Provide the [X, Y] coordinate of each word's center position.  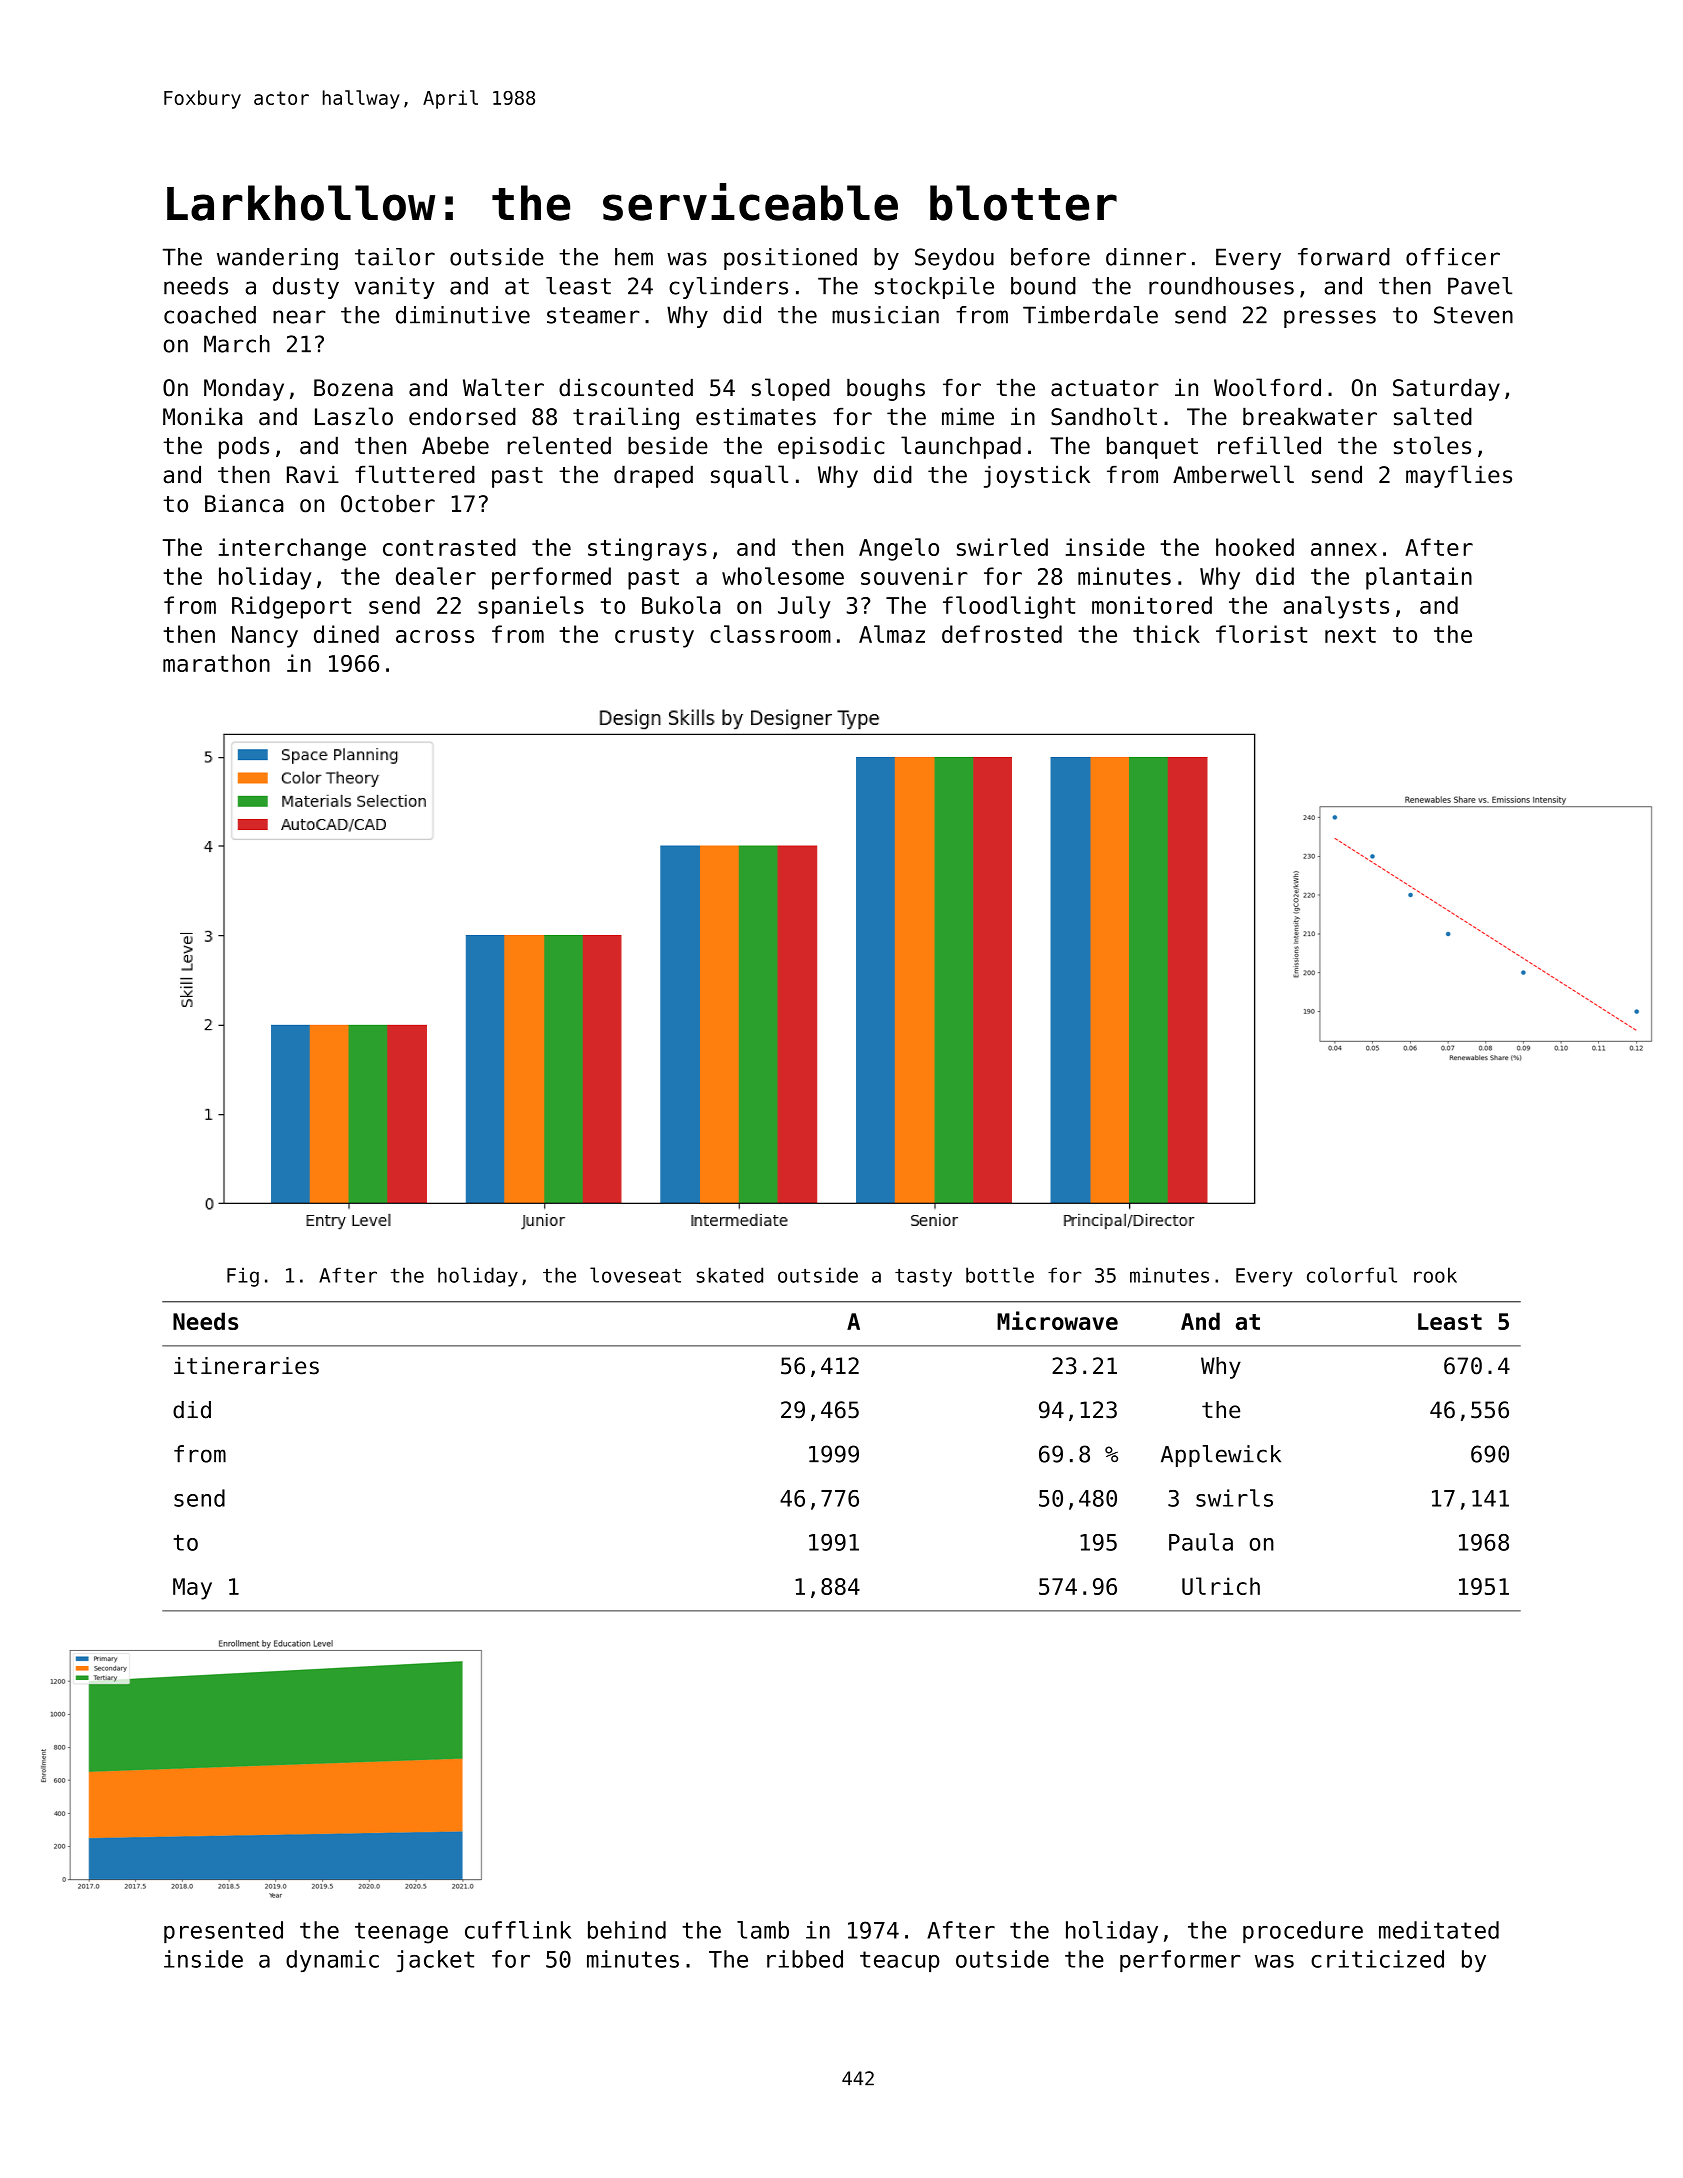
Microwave [1057, 1320]
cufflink [518, 1930]
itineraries [246, 1366]
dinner [1146, 257]
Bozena [353, 388]
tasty [923, 1278]
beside [668, 446]
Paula [1201, 1542]
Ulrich [1221, 1586]
